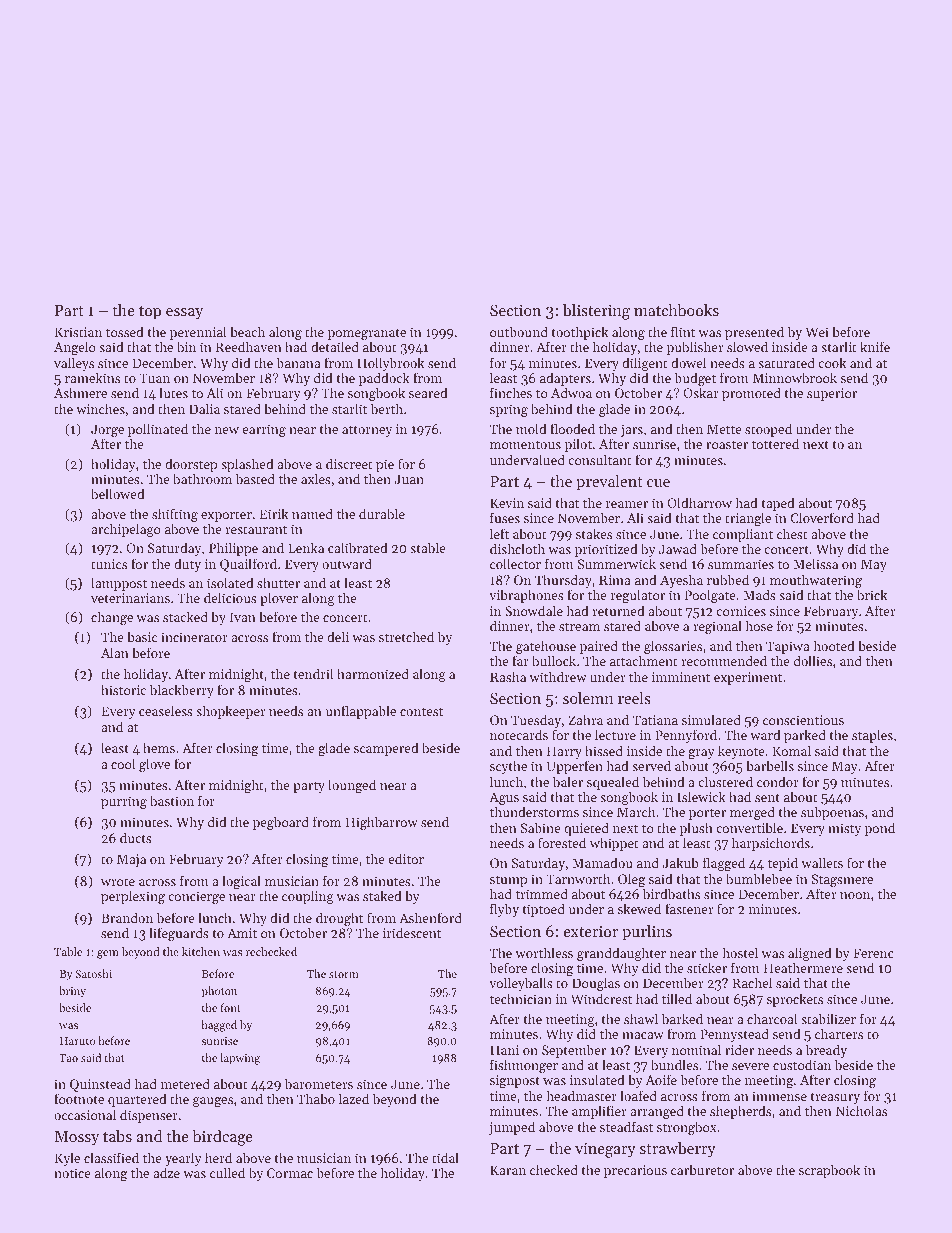  What do you see at coordinates (724, 864) in the page?
I see `flagged` at bounding box center [724, 864].
